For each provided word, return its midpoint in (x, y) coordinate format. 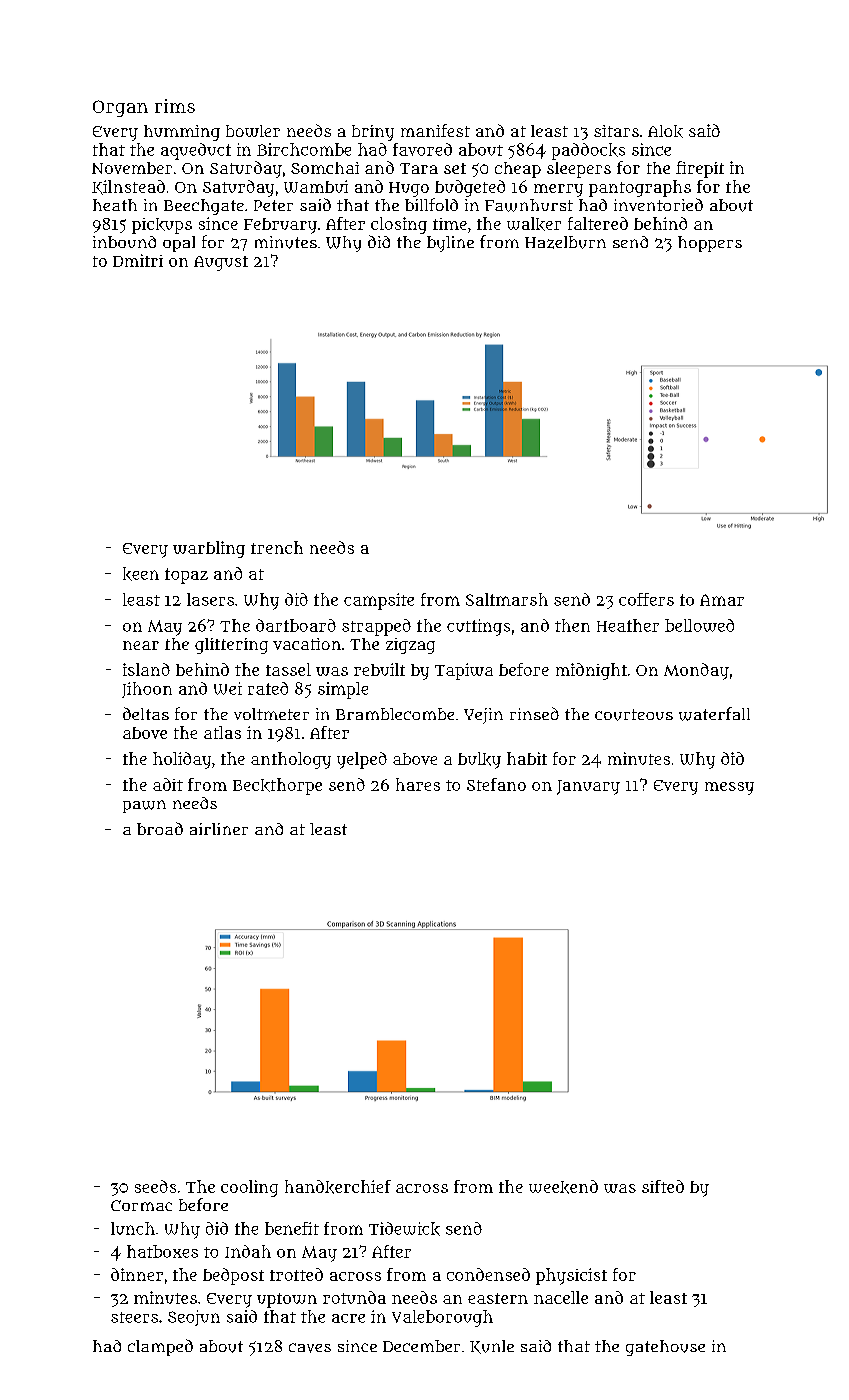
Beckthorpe (277, 786)
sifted (663, 1186)
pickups (162, 226)
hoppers (710, 244)
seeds (155, 1186)
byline (450, 244)
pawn (144, 806)
